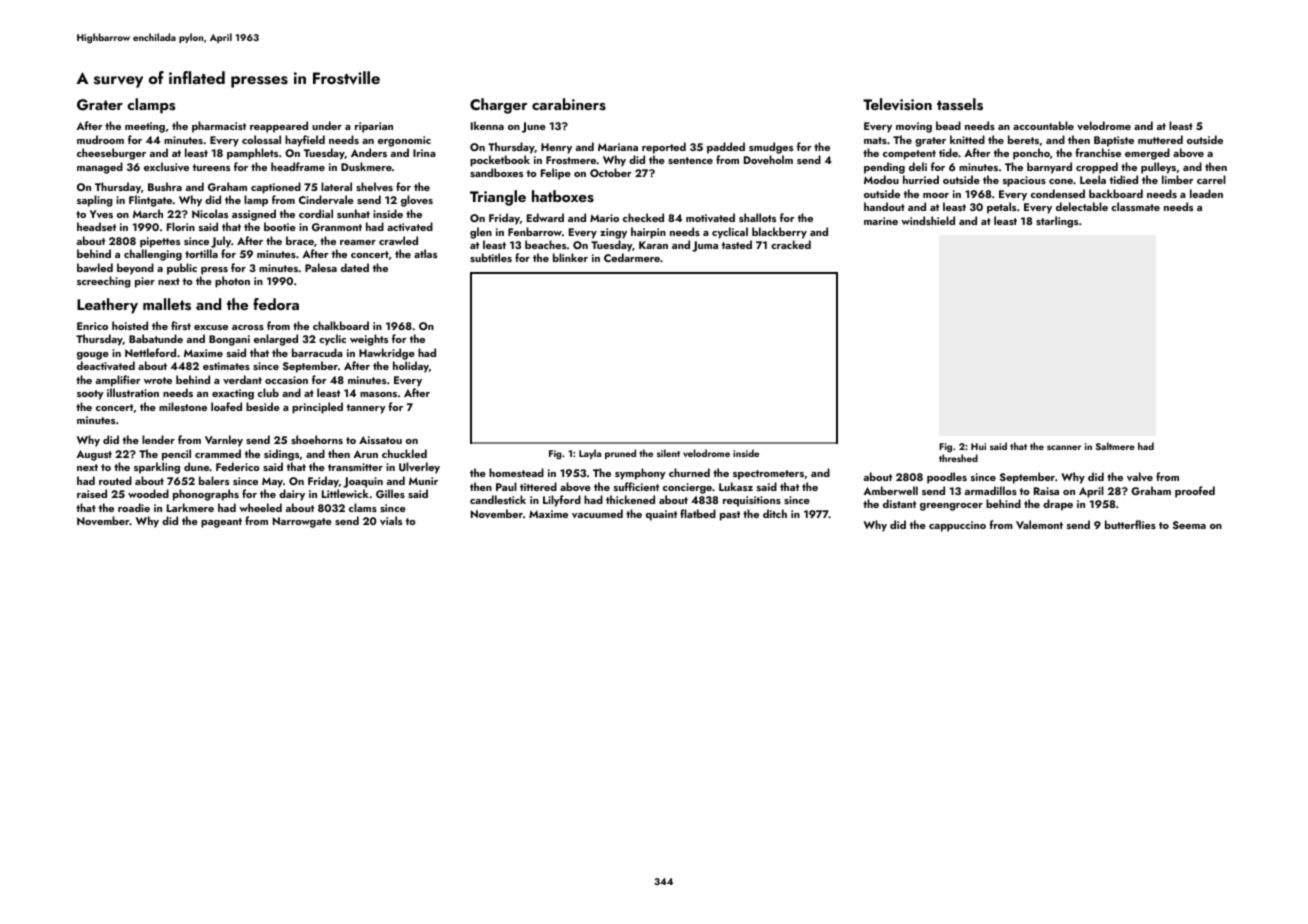 This screenshot has height=924, width=1308. What do you see at coordinates (104, 282) in the screenshot?
I see `screeching` at bounding box center [104, 282].
